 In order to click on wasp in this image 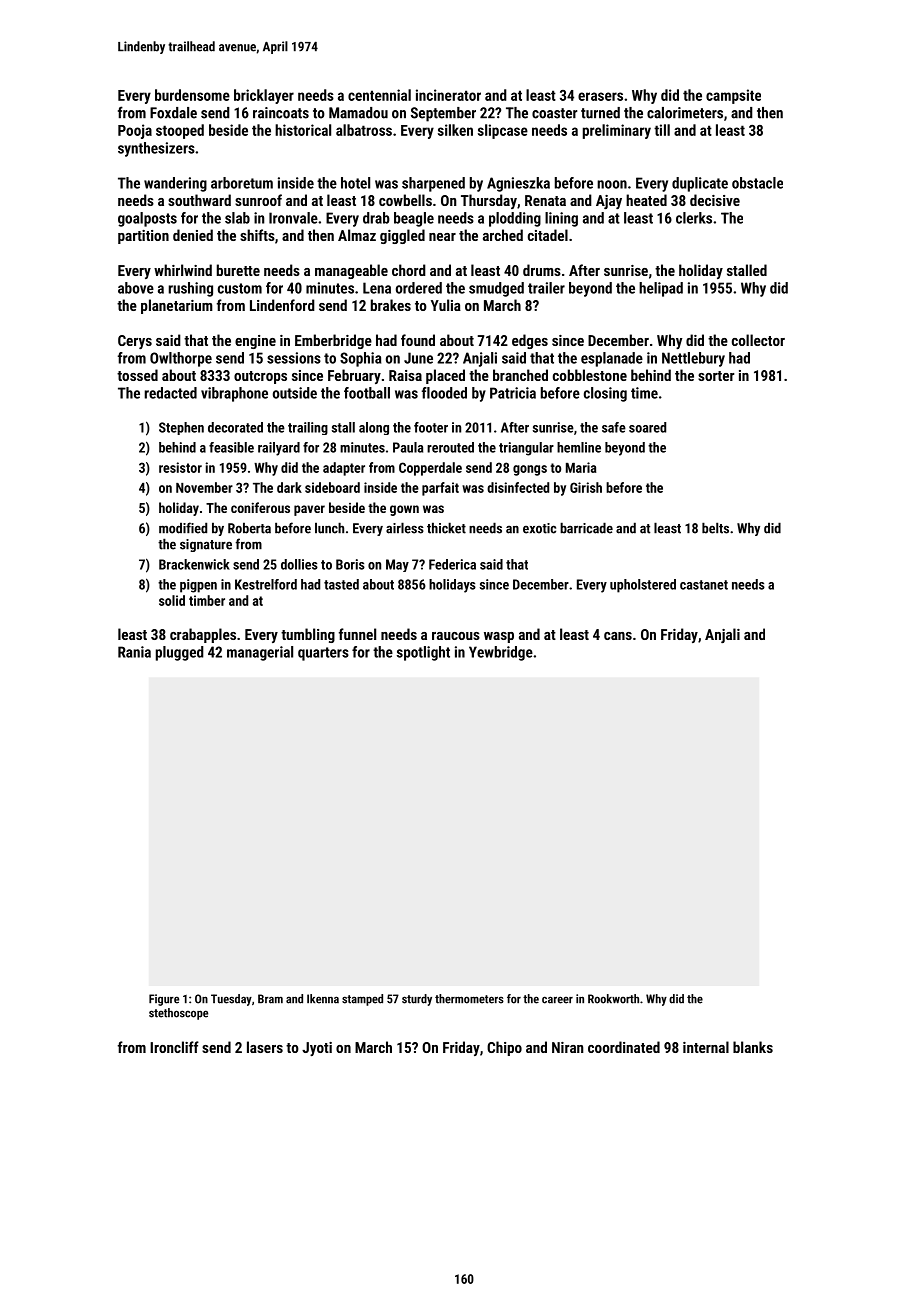, I will do `click(499, 637)`.
